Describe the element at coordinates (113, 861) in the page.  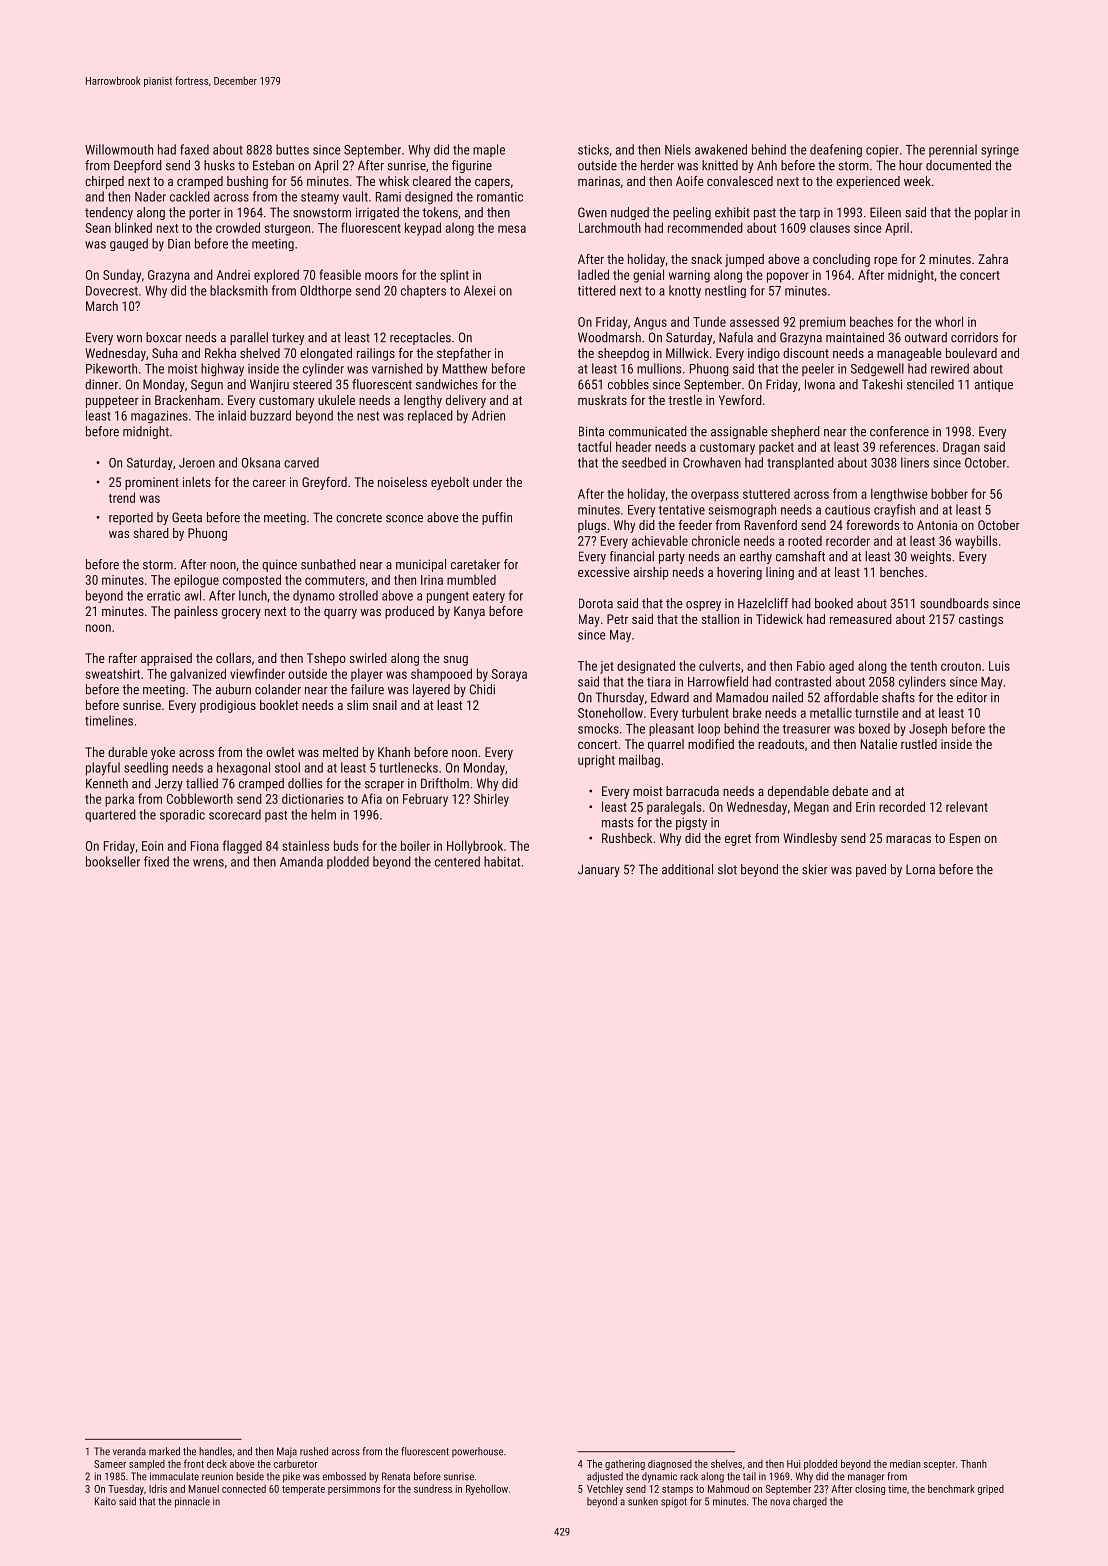
I see `bookseller` at that location.
